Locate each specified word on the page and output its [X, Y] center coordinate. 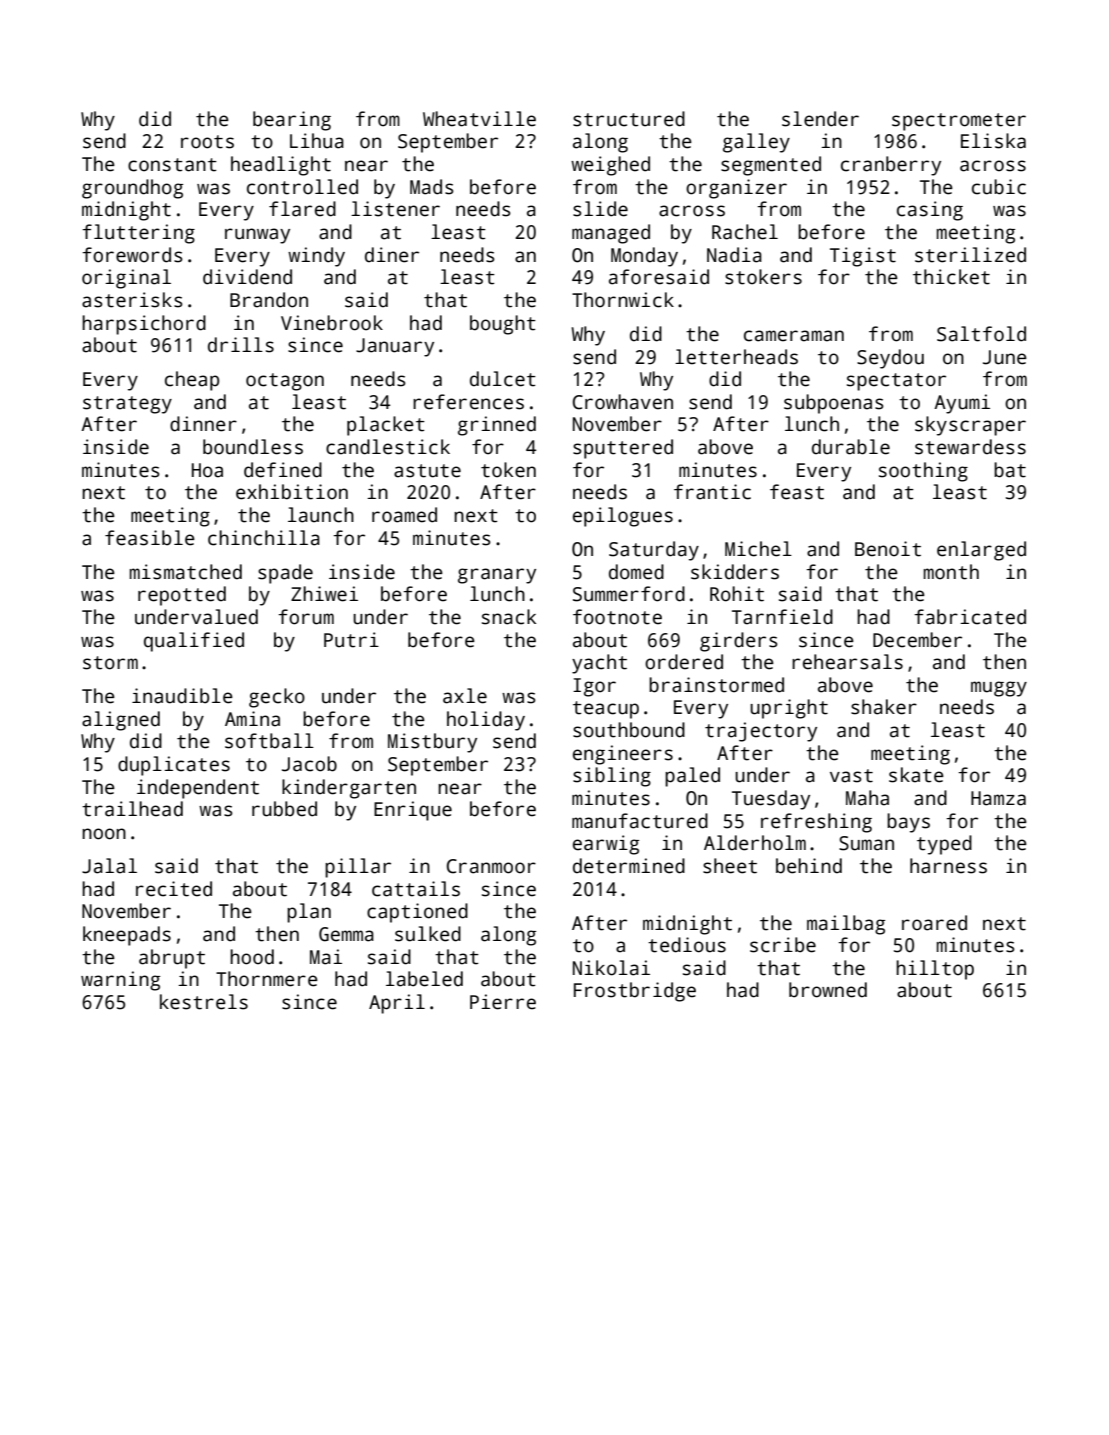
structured [629, 119]
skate [916, 775]
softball [269, 741]
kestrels [204, 1002]
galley [756, 143]
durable [851, 447]
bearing [292, 121]
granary [497, 576]
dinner [203, 424]
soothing [923, 472]
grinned [497, 426]
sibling [612, 777]
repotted [182, 596]
